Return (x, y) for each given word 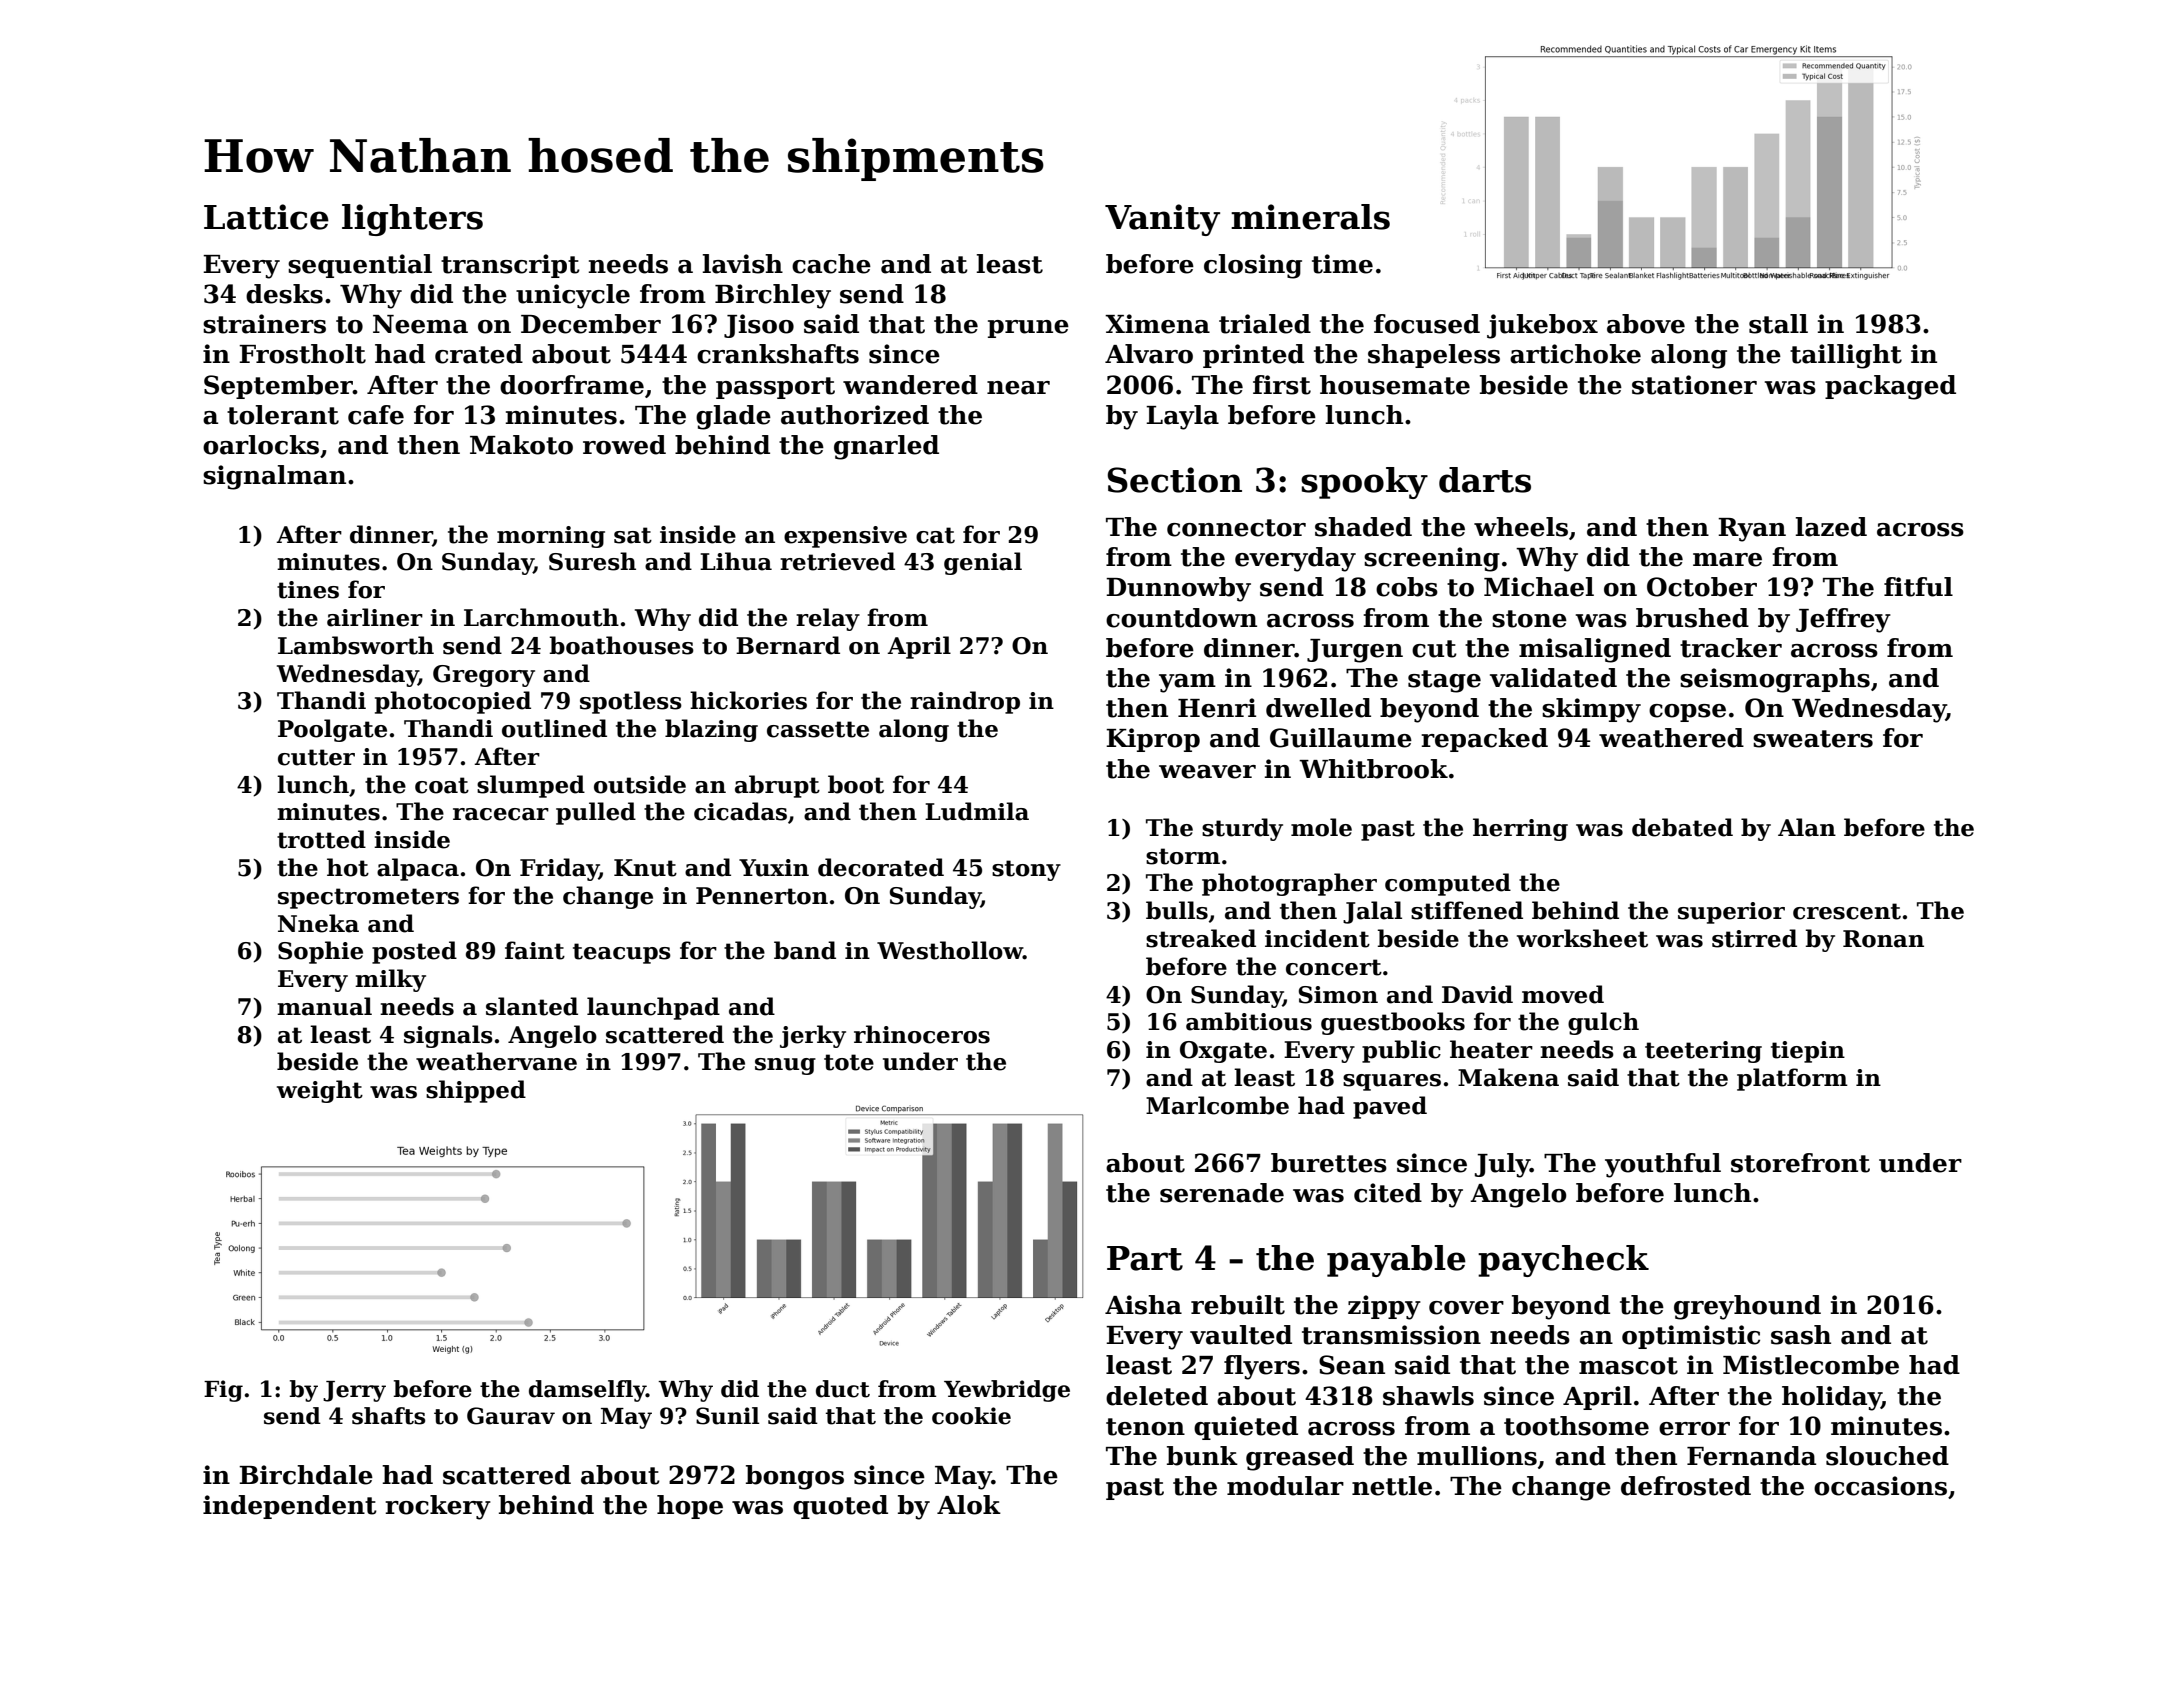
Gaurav (511, 1416)
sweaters (1813, 739)
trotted (321, 839)
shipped (476, 1091)
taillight (1846, 356)
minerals (1310, 217)
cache (831, 264)
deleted (1157, 1396)
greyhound (1747, 1307)
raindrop (965, 702)
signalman (274, 477)
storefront (1800, 1163)
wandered (910, 385)
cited (1388, 1193)
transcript (510, 266)
